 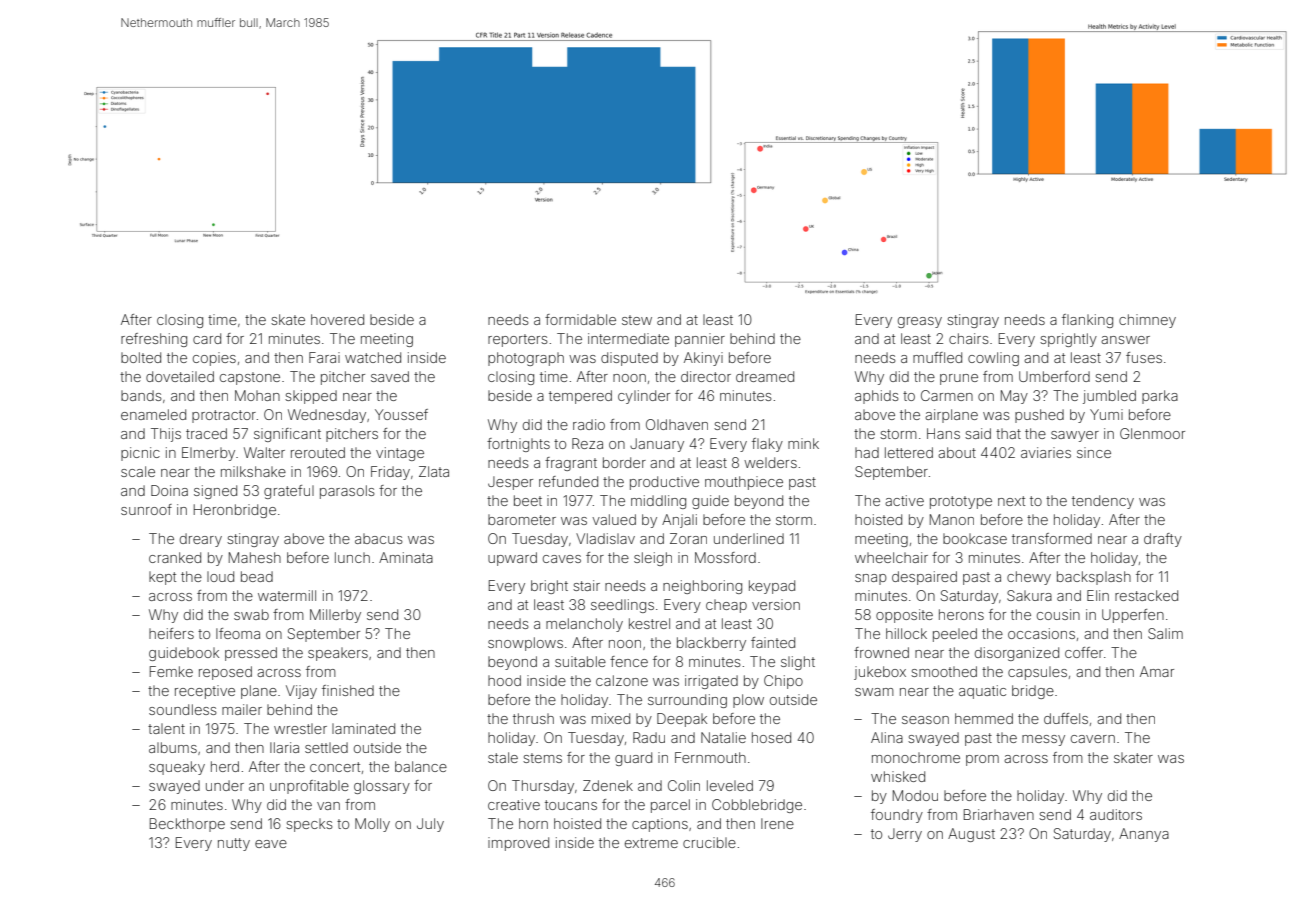 I want to click on smoothed, so click(x=944, y=671).
